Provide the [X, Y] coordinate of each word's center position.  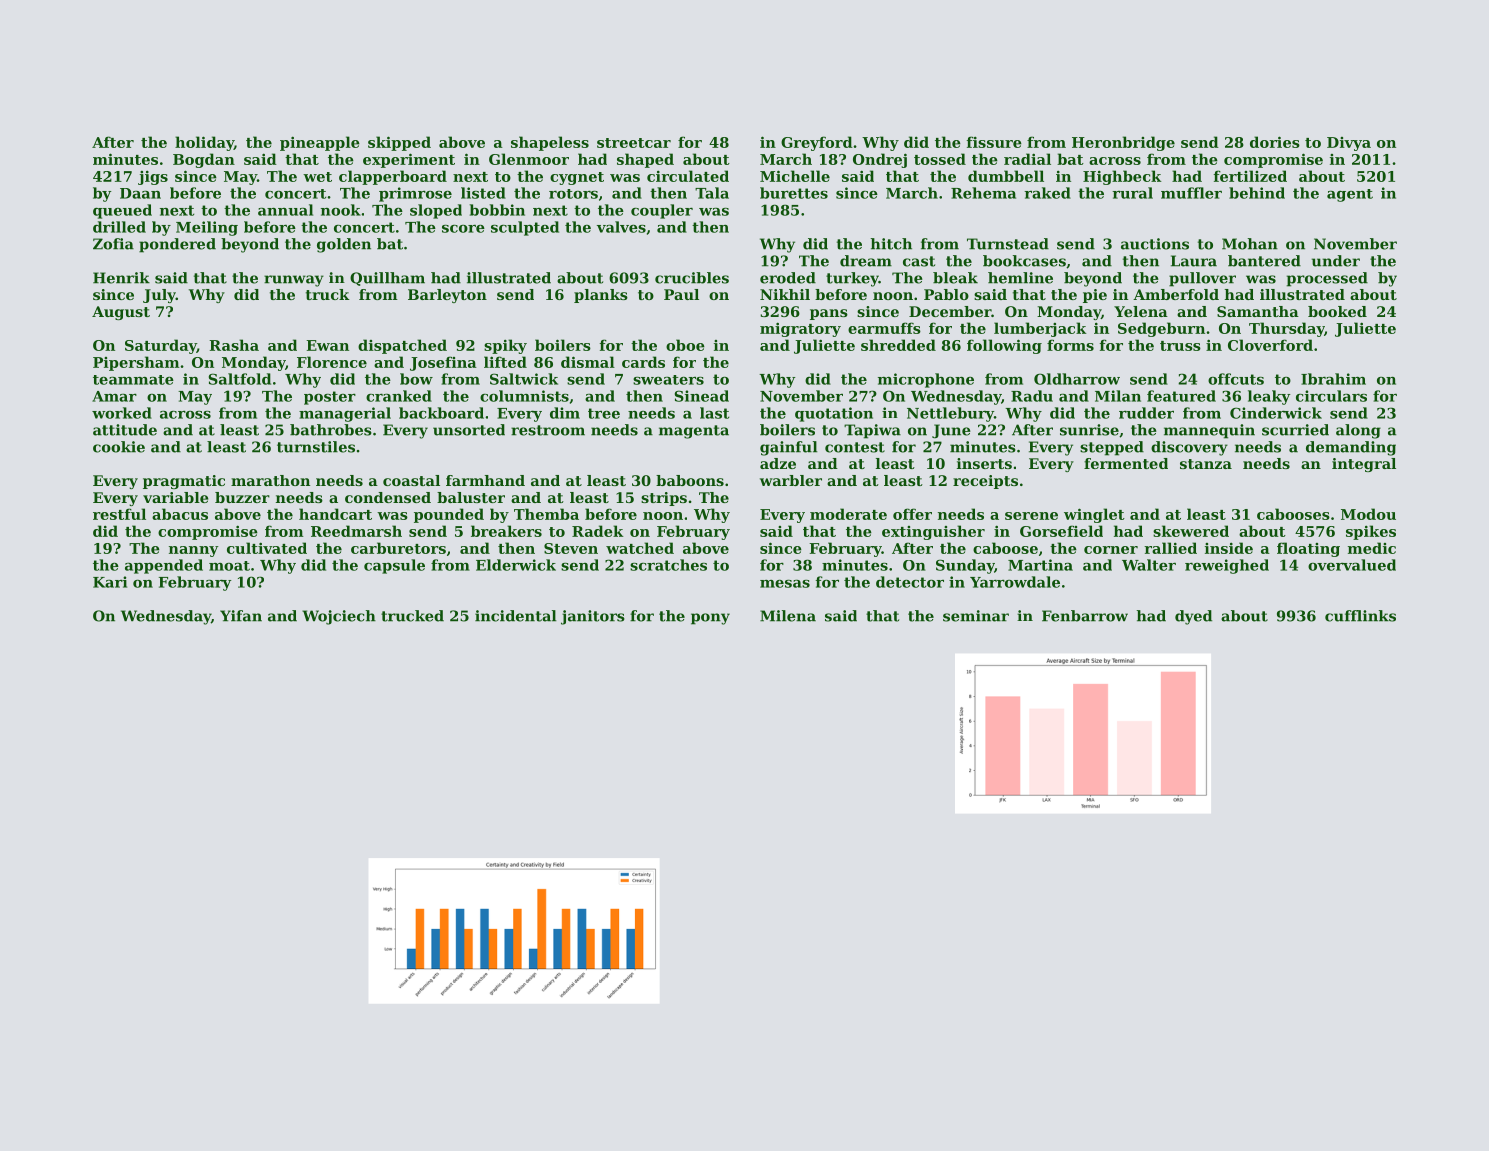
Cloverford [1270, 345]
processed [1327, 279]
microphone [926, 380]
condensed [388, 497]
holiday [204, 143]
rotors [573, 194]
